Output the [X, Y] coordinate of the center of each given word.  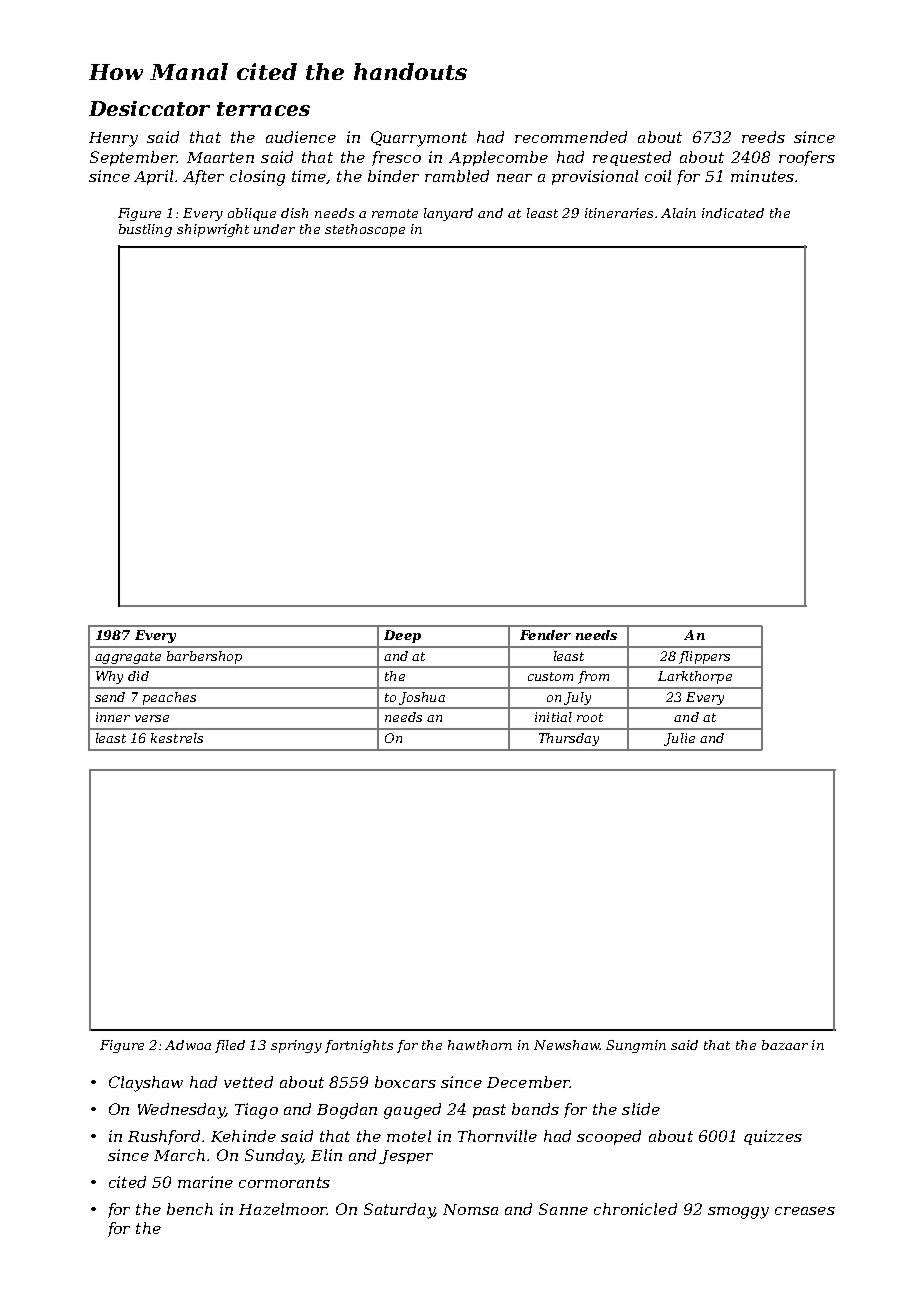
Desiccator [149, 108]
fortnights [359, 1046]
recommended [571, 137]
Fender [545, 635]
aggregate [128, 658]
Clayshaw [146, 1084]
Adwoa [188, 1045]
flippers [704, 657]
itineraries [619, 213]
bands [535, 1109]
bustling [145, 230]
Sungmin [636, 1046]
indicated [733, 213]
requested [632, 158]
